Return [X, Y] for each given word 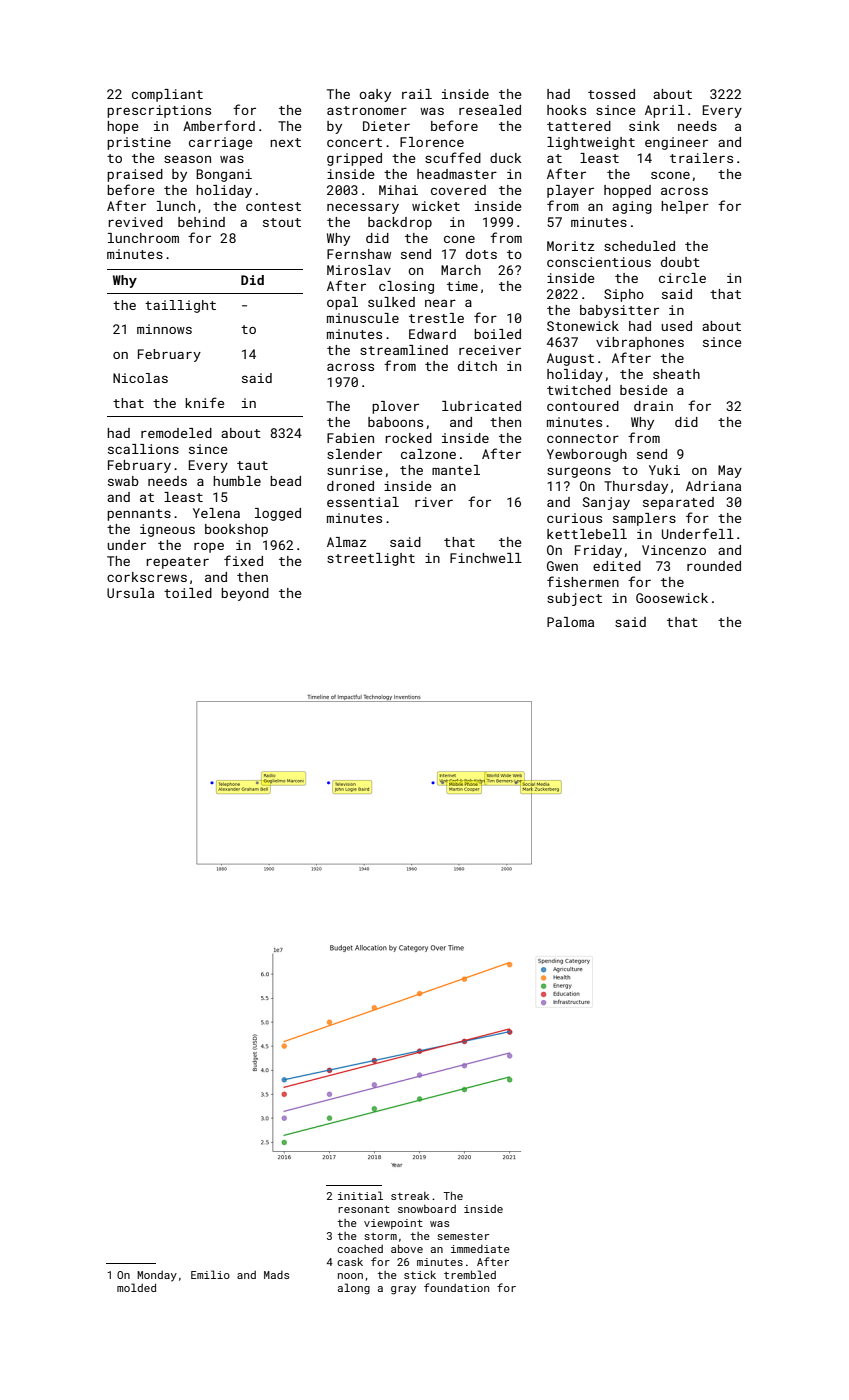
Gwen [562, 566]
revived [135, 222]
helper [685, 207]
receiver [490, 350]
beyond [245, 594]
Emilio [210, 1274]
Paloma [570, 622]
